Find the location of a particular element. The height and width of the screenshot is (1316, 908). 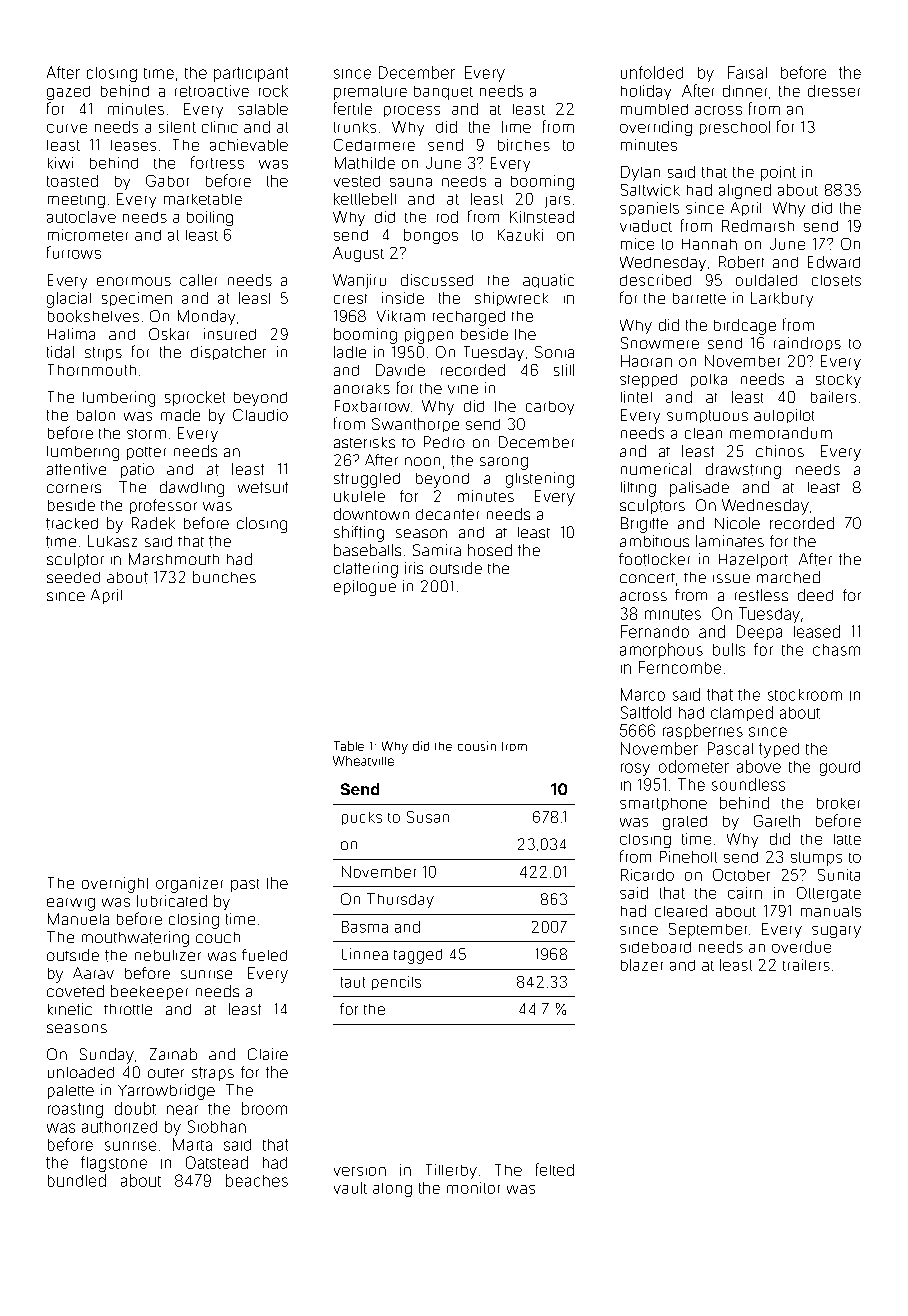

Linnea is located at coordinates (365, 954).
